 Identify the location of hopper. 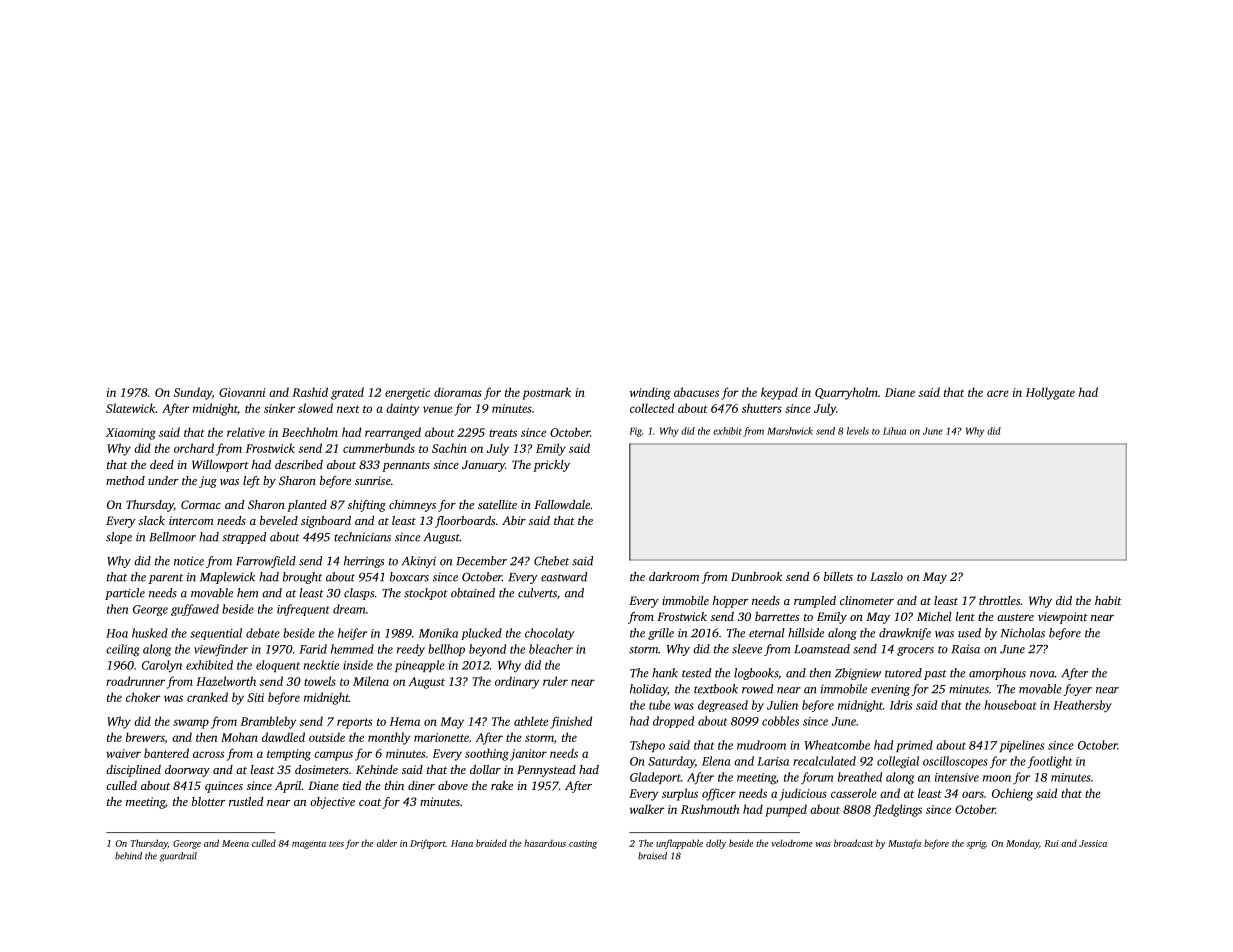
(731, 602).
